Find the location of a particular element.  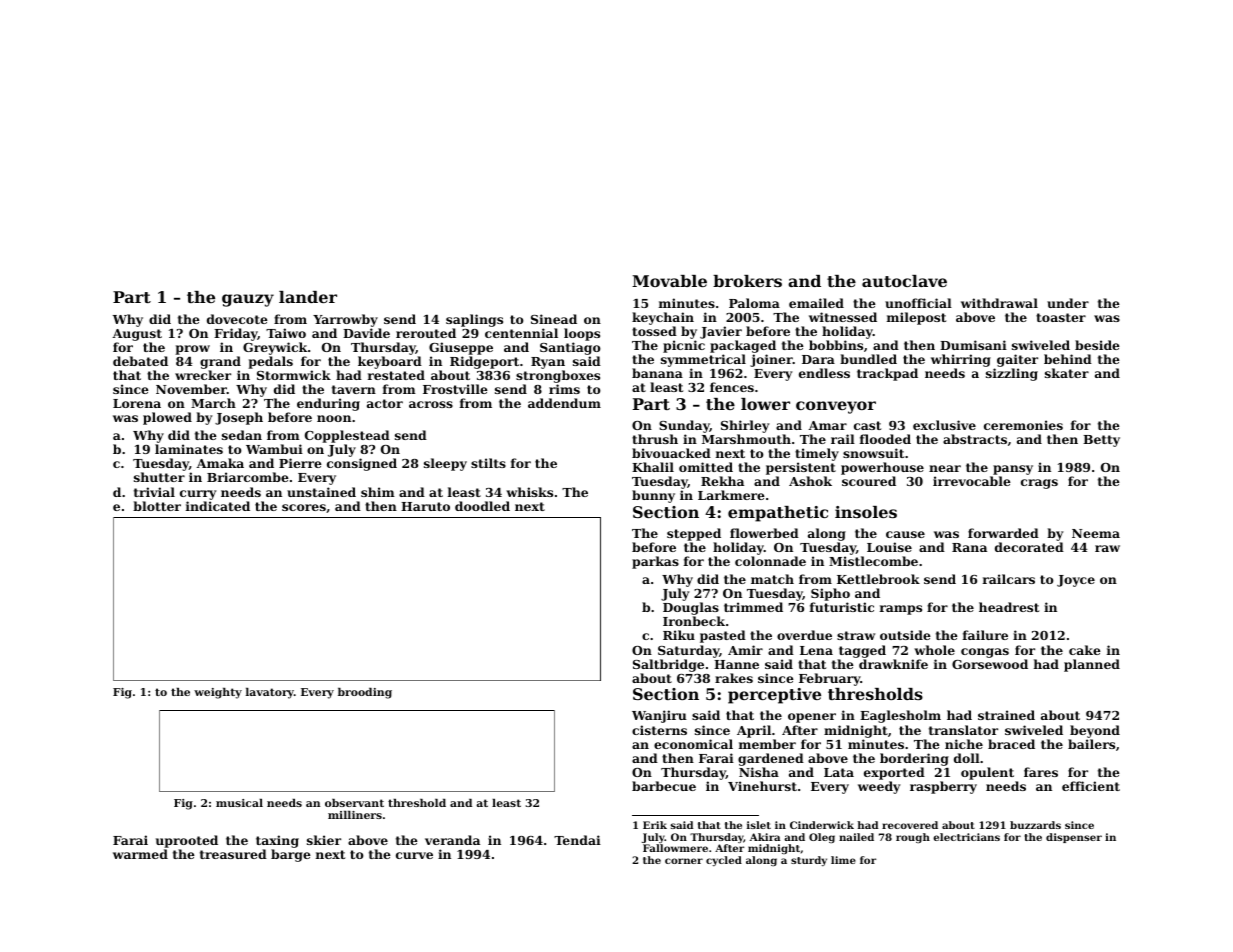

lavatory is located at coordinates (270, 693).
